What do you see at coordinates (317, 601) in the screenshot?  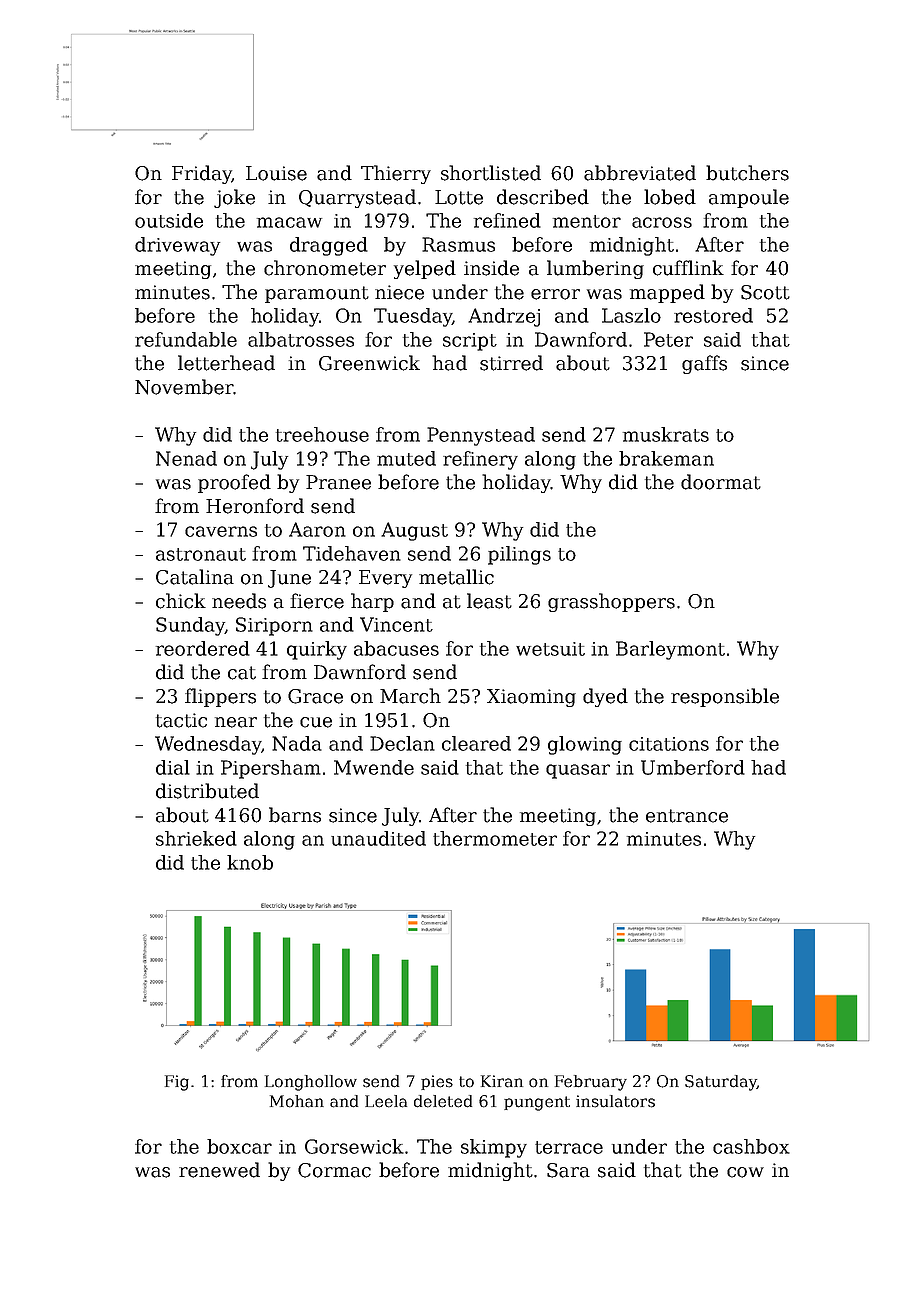 I see `fierce` at bounding box center [317, 601].
